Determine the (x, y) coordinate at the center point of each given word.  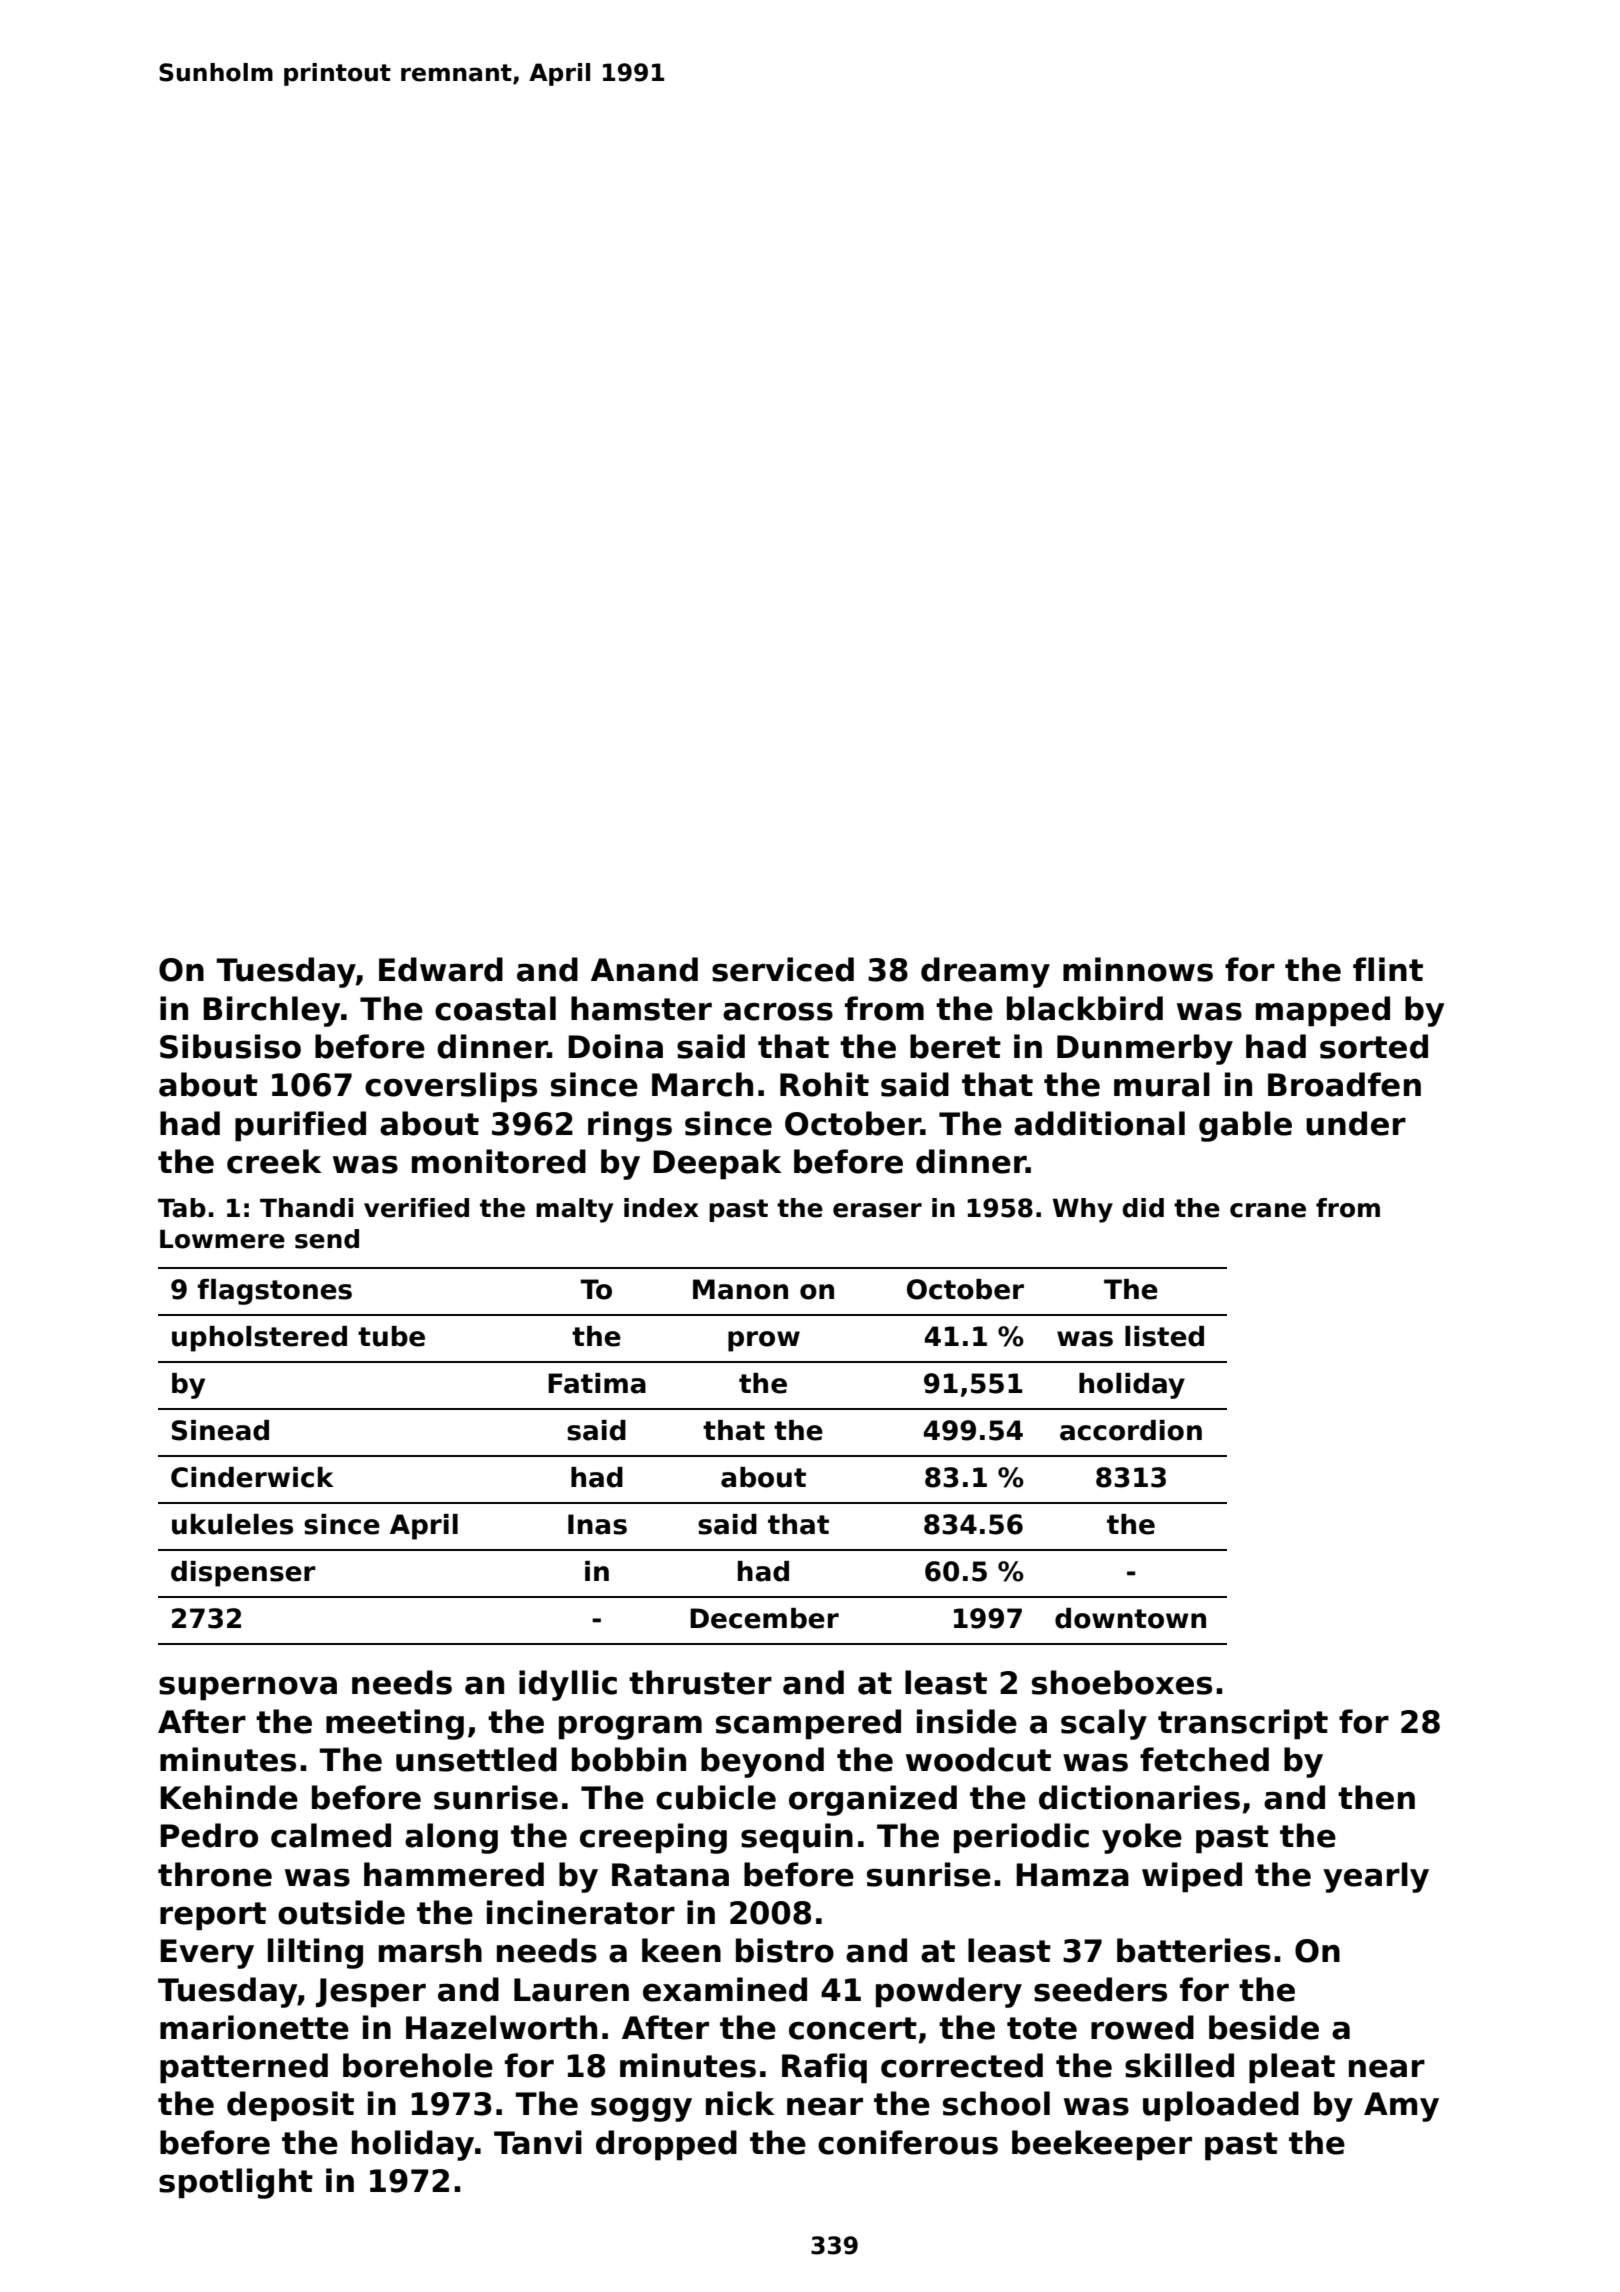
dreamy (985, 972)
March (702, 1084)
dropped (666, 2145)
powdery (949, 1992)
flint (1388, 969)
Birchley (271, 1011)
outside (341, 1912)
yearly (1376, 1877)
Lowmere (222, 1239)
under (1356, 1123)
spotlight (236, 2183)
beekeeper (1102, 2145)
